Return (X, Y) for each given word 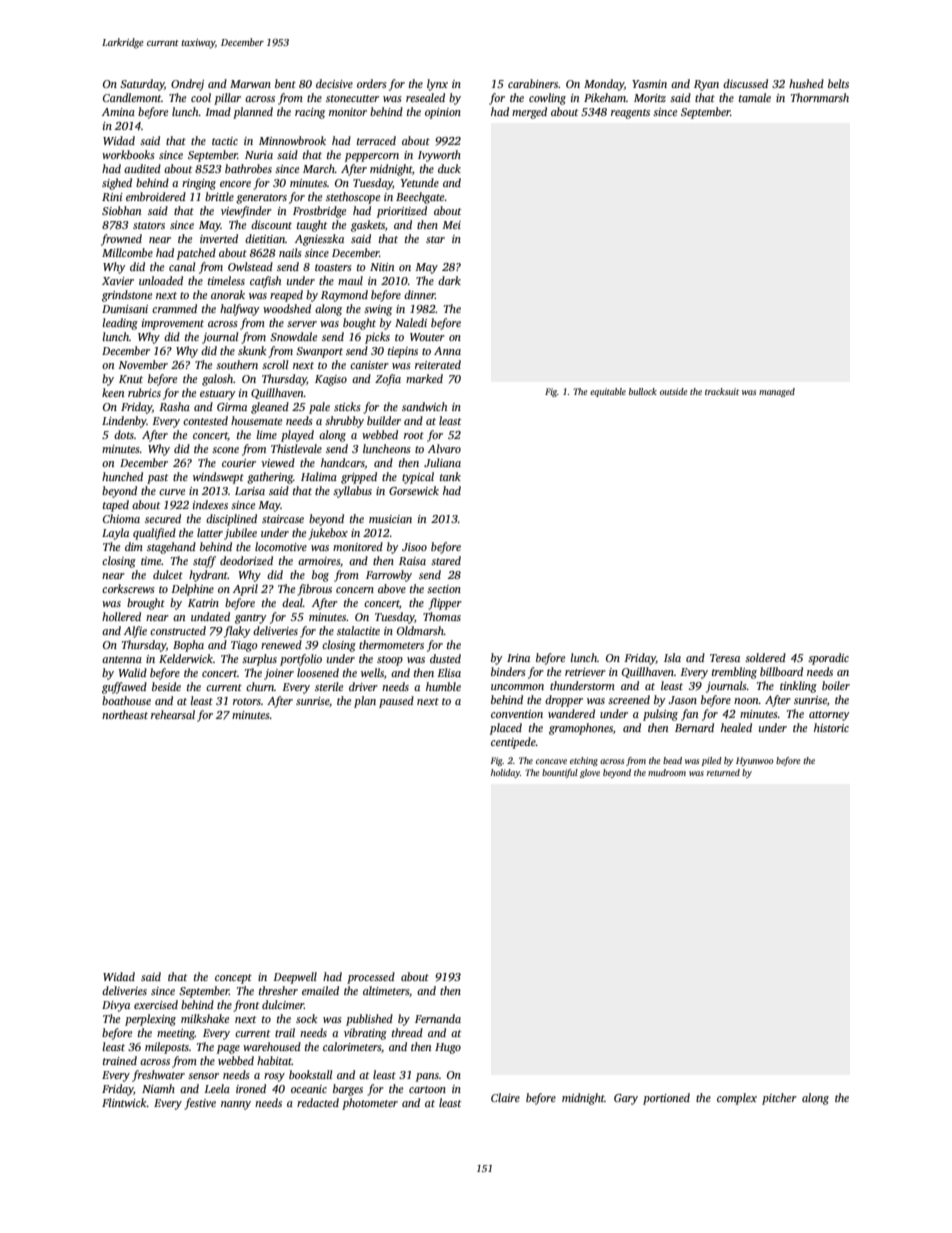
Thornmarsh (820, 97)
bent (285, 83)
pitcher (779, 1099)
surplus (259, 660)
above (392, 588)
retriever (585, 672)
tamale (755, 97)
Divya (116, 1006)
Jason (683, 700)
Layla (115, 534)
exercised (156, 1004)
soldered (765, 657)
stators (149, 225)
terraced (376, 140)
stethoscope (353, 198)
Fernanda (438, 1018)
